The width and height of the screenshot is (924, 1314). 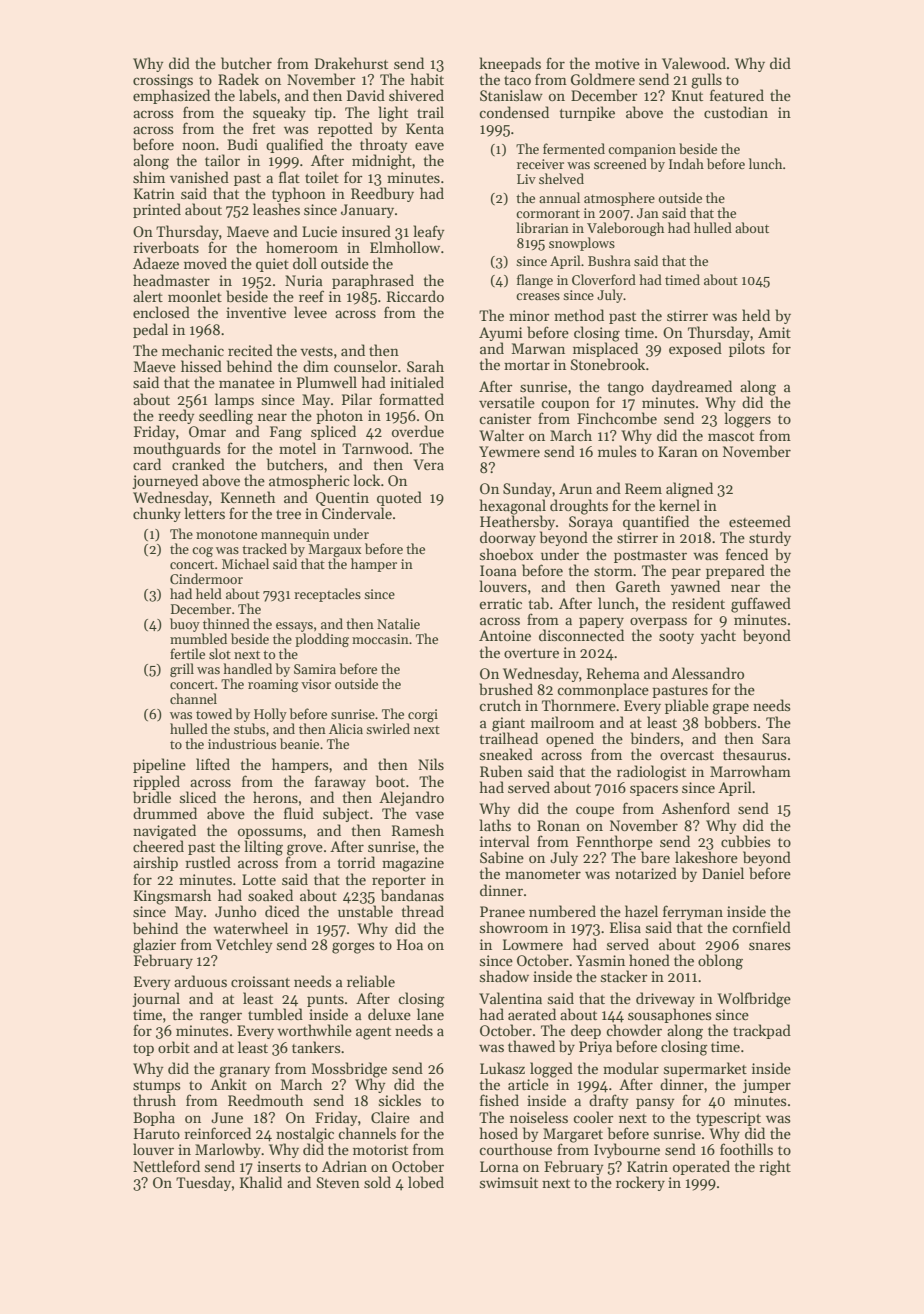 I want to click on mannequin, so click(x=295, y=535).
